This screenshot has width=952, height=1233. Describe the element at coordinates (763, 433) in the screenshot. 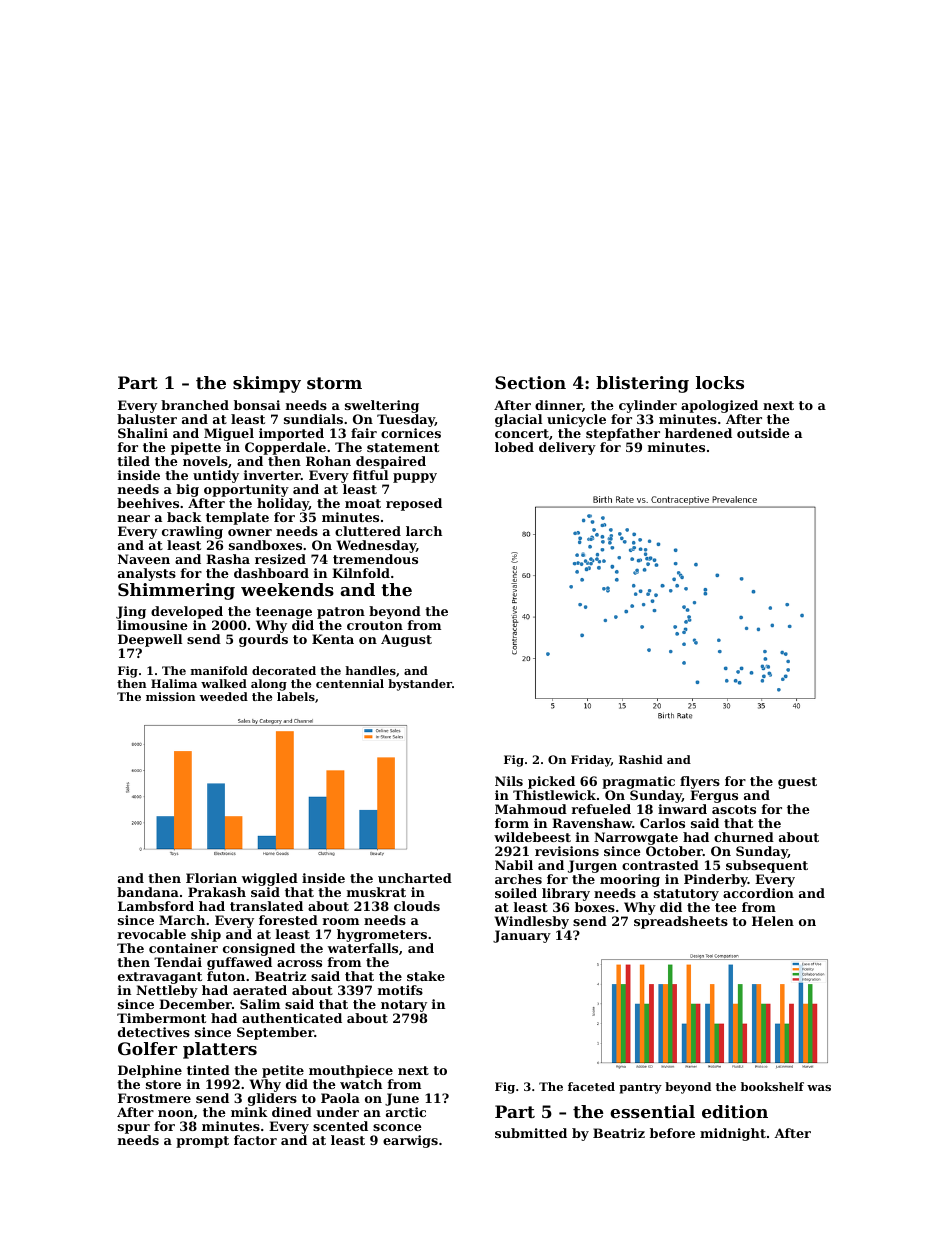

I see `outside` at that location.
